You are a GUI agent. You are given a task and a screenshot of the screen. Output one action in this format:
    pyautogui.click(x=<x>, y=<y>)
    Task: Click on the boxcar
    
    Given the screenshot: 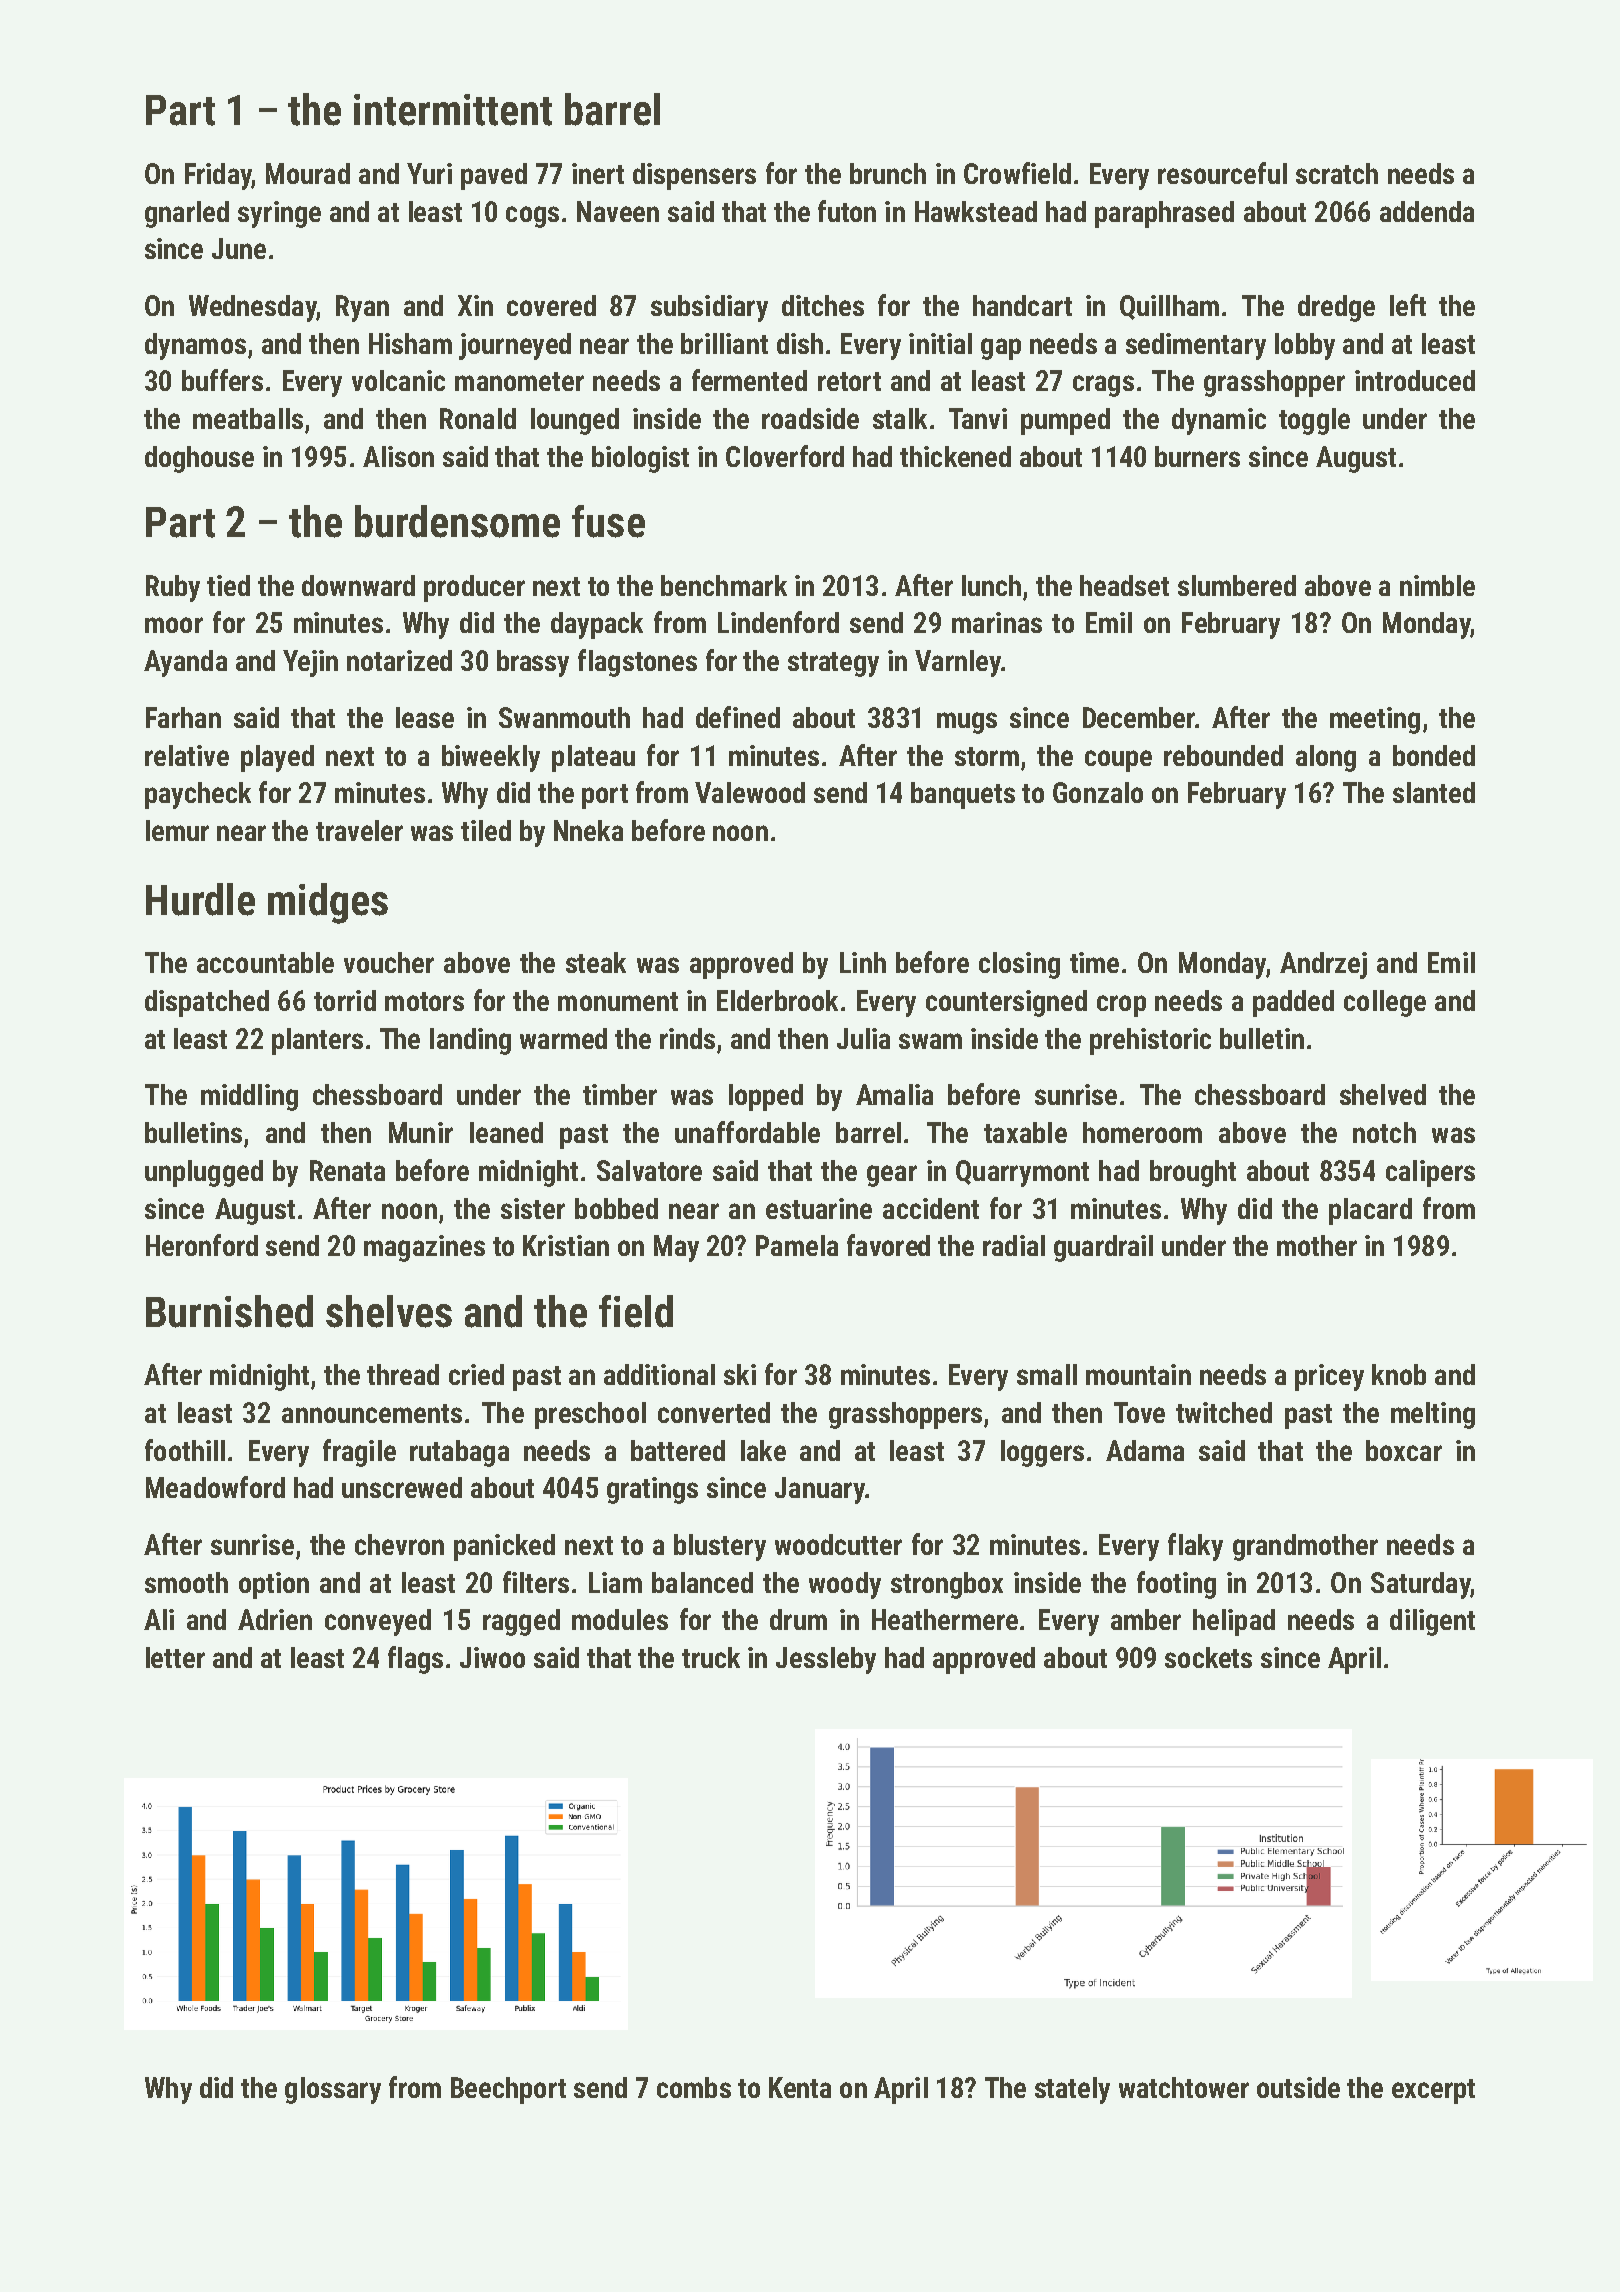 What is the action you would take?
    pyautogui.click(x=1404, y=1450)
